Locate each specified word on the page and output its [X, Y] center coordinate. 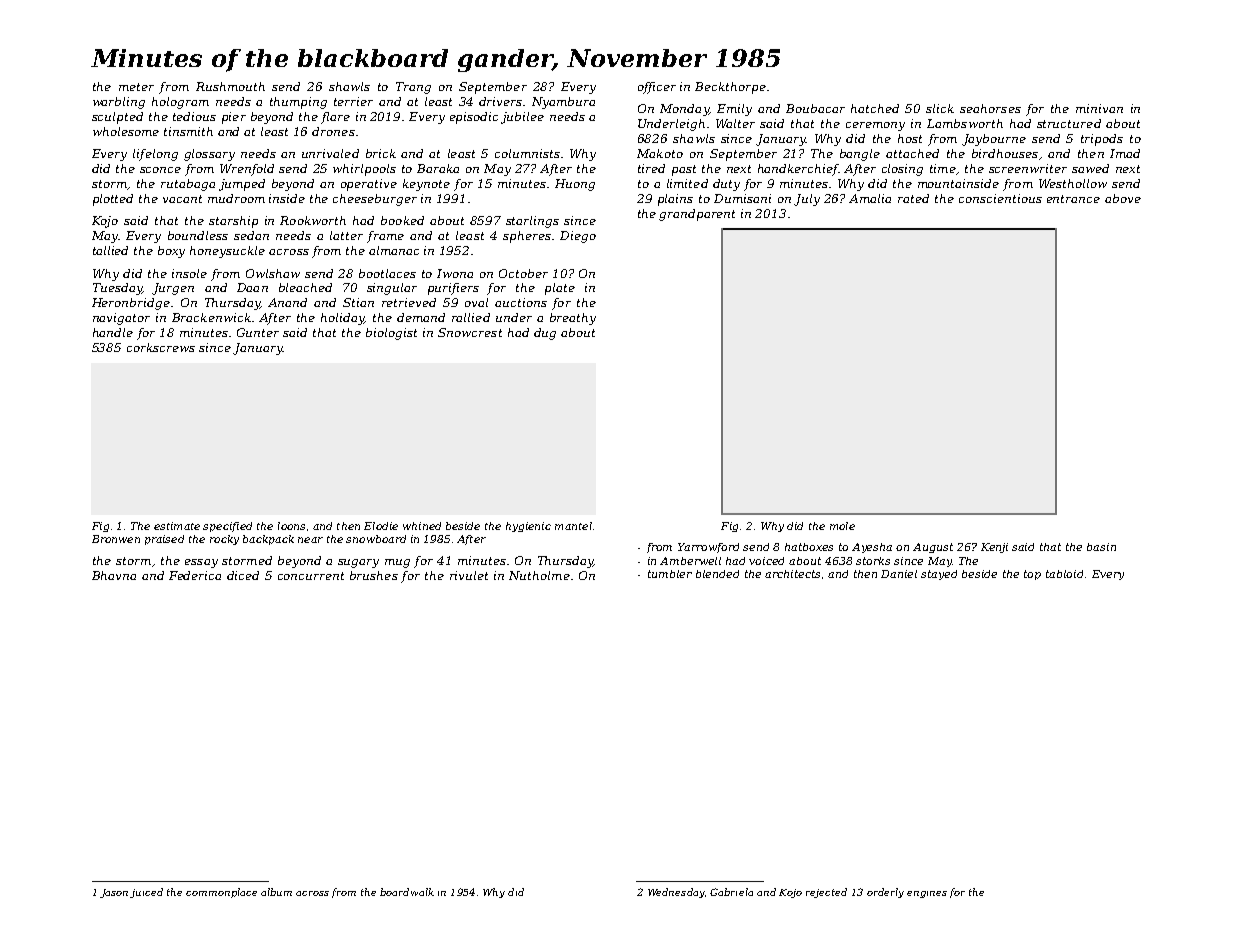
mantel [573, 526]
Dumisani [742, 198]
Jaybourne [994, 140]
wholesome [126, 131]
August [933, 548]
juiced [146, 893]
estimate [177, 526]
